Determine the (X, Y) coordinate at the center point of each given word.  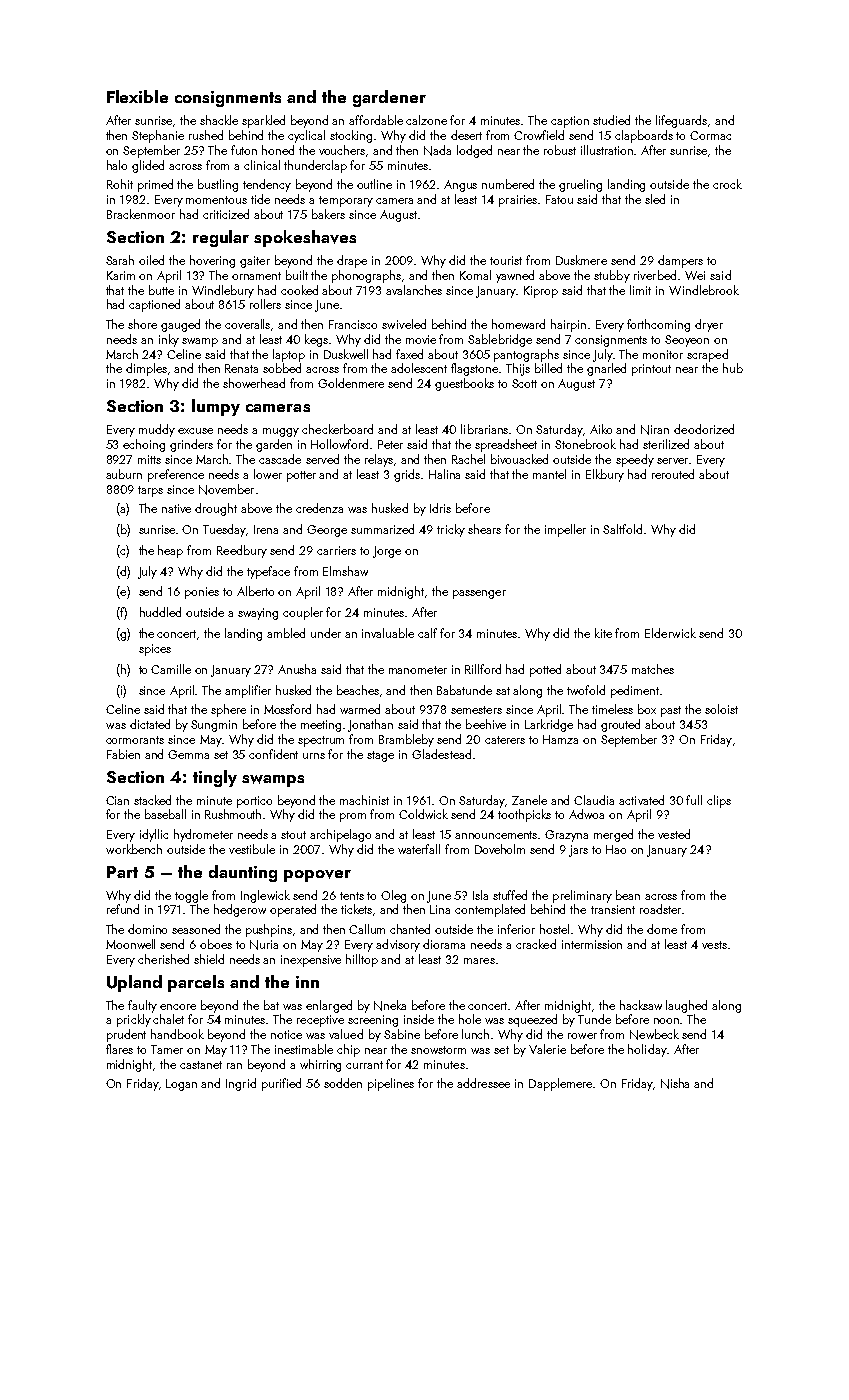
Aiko (601, 429)
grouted (620, 725)
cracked (536, 944)
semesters (476, 710)
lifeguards (681, 121)
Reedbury (242, 551)
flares (119, 1049)
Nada (437, 150)
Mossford (287, 709)
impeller (565, 530)
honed (278, 150)
